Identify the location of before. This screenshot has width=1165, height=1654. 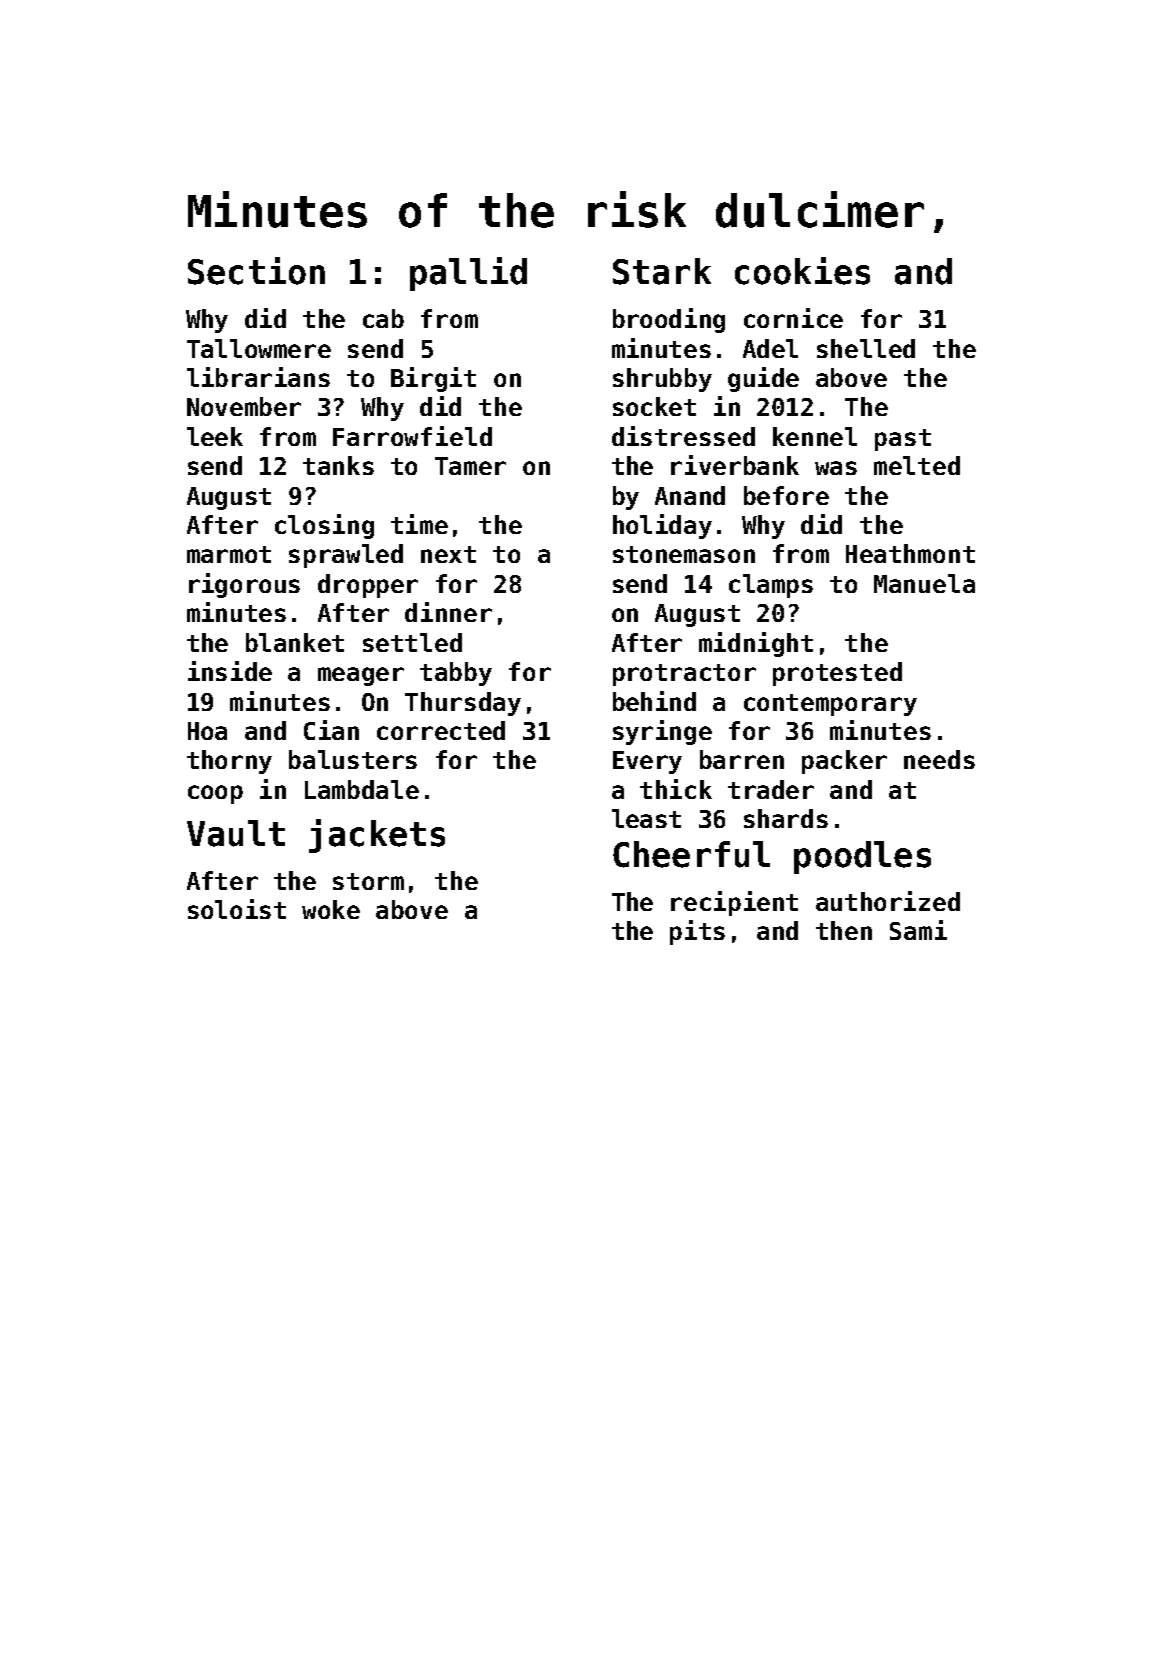
(786, 495).
